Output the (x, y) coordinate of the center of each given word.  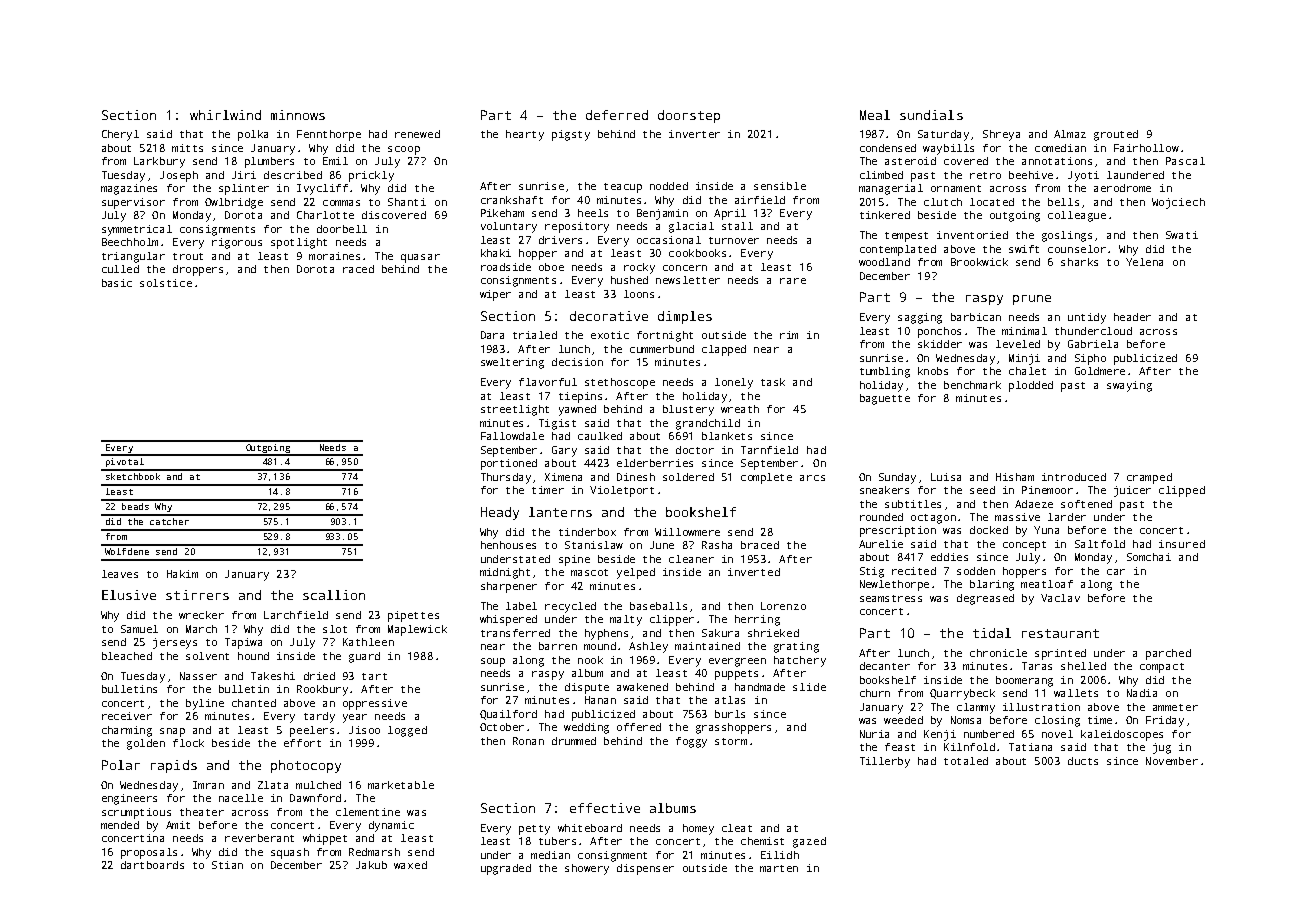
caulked (600, 436)
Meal (875, 115)
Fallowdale (512, 436)
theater (202, 812)
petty (534, 830)
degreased (985, 599)
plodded (1031, 386)
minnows (298, 115)
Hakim (182, 574)
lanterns (560, 512)
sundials (931, 115)
